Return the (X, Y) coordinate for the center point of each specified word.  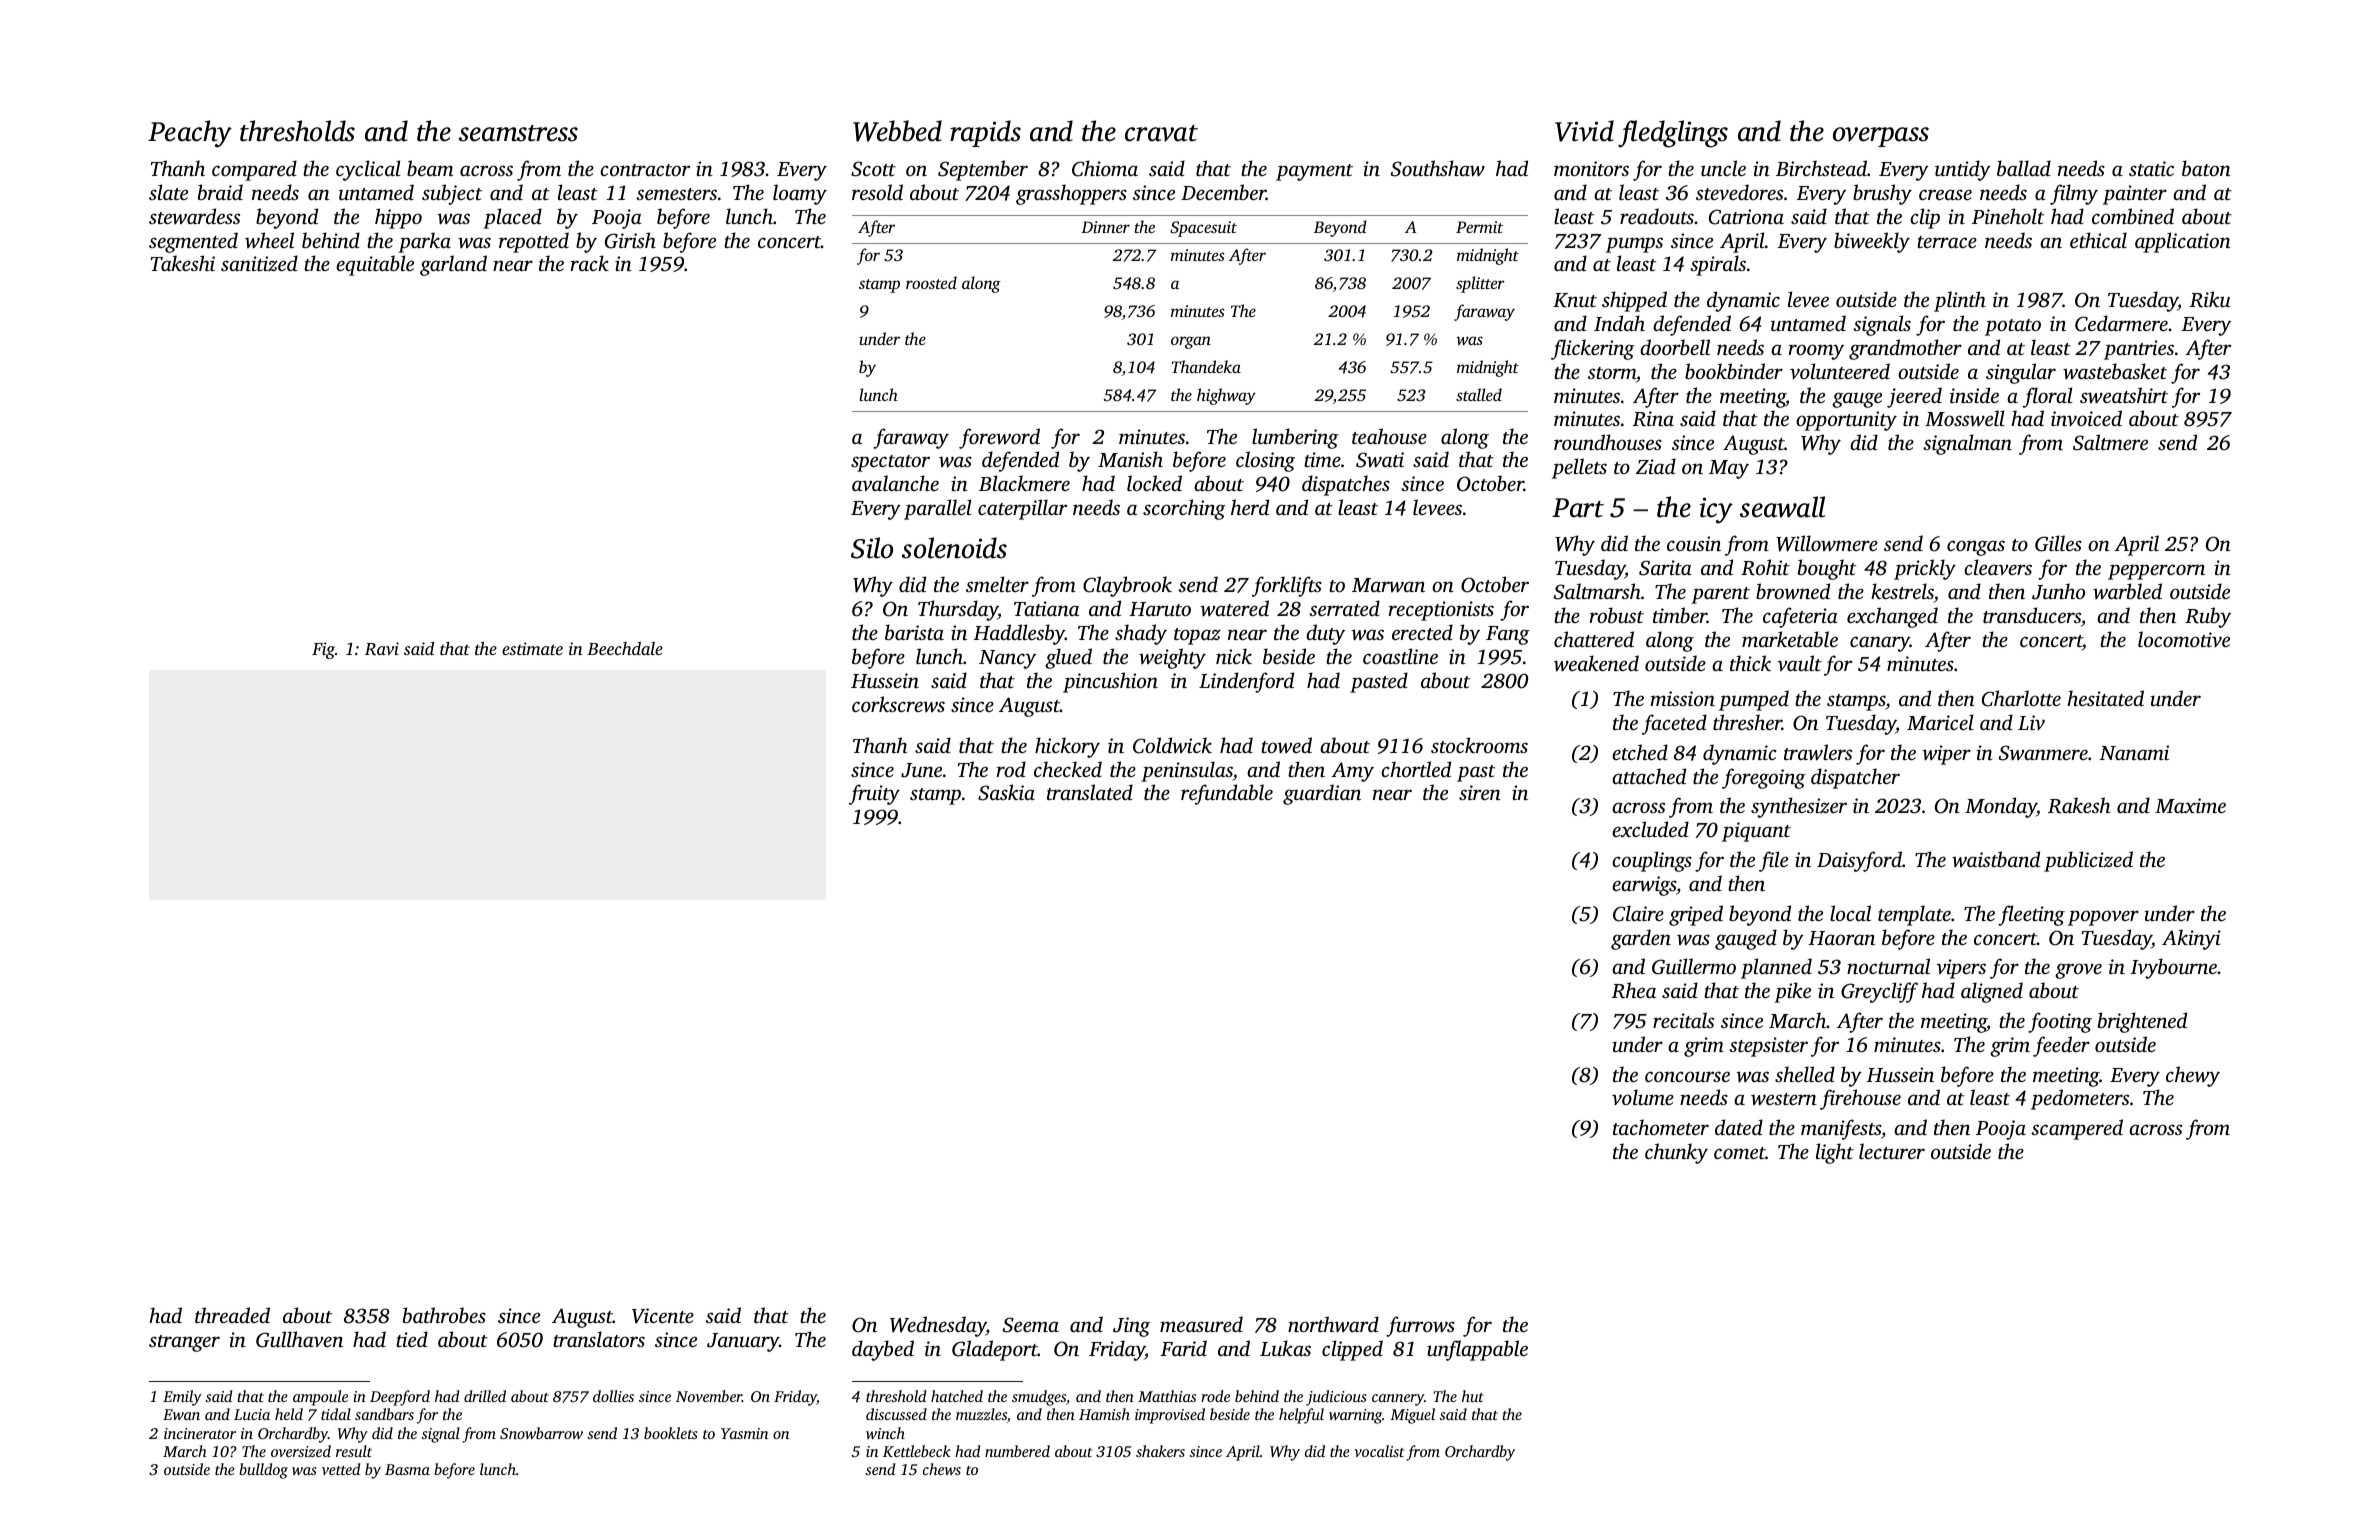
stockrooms (1479, 745)
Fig (323, 650)
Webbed (897, 131)
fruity (874, 794)
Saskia (1006, 792)
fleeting (2031, 915)
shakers (1160, 1451)
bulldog (263, 1471)
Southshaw (1438, 168)
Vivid (1584, 131)
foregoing (1764, 778)
